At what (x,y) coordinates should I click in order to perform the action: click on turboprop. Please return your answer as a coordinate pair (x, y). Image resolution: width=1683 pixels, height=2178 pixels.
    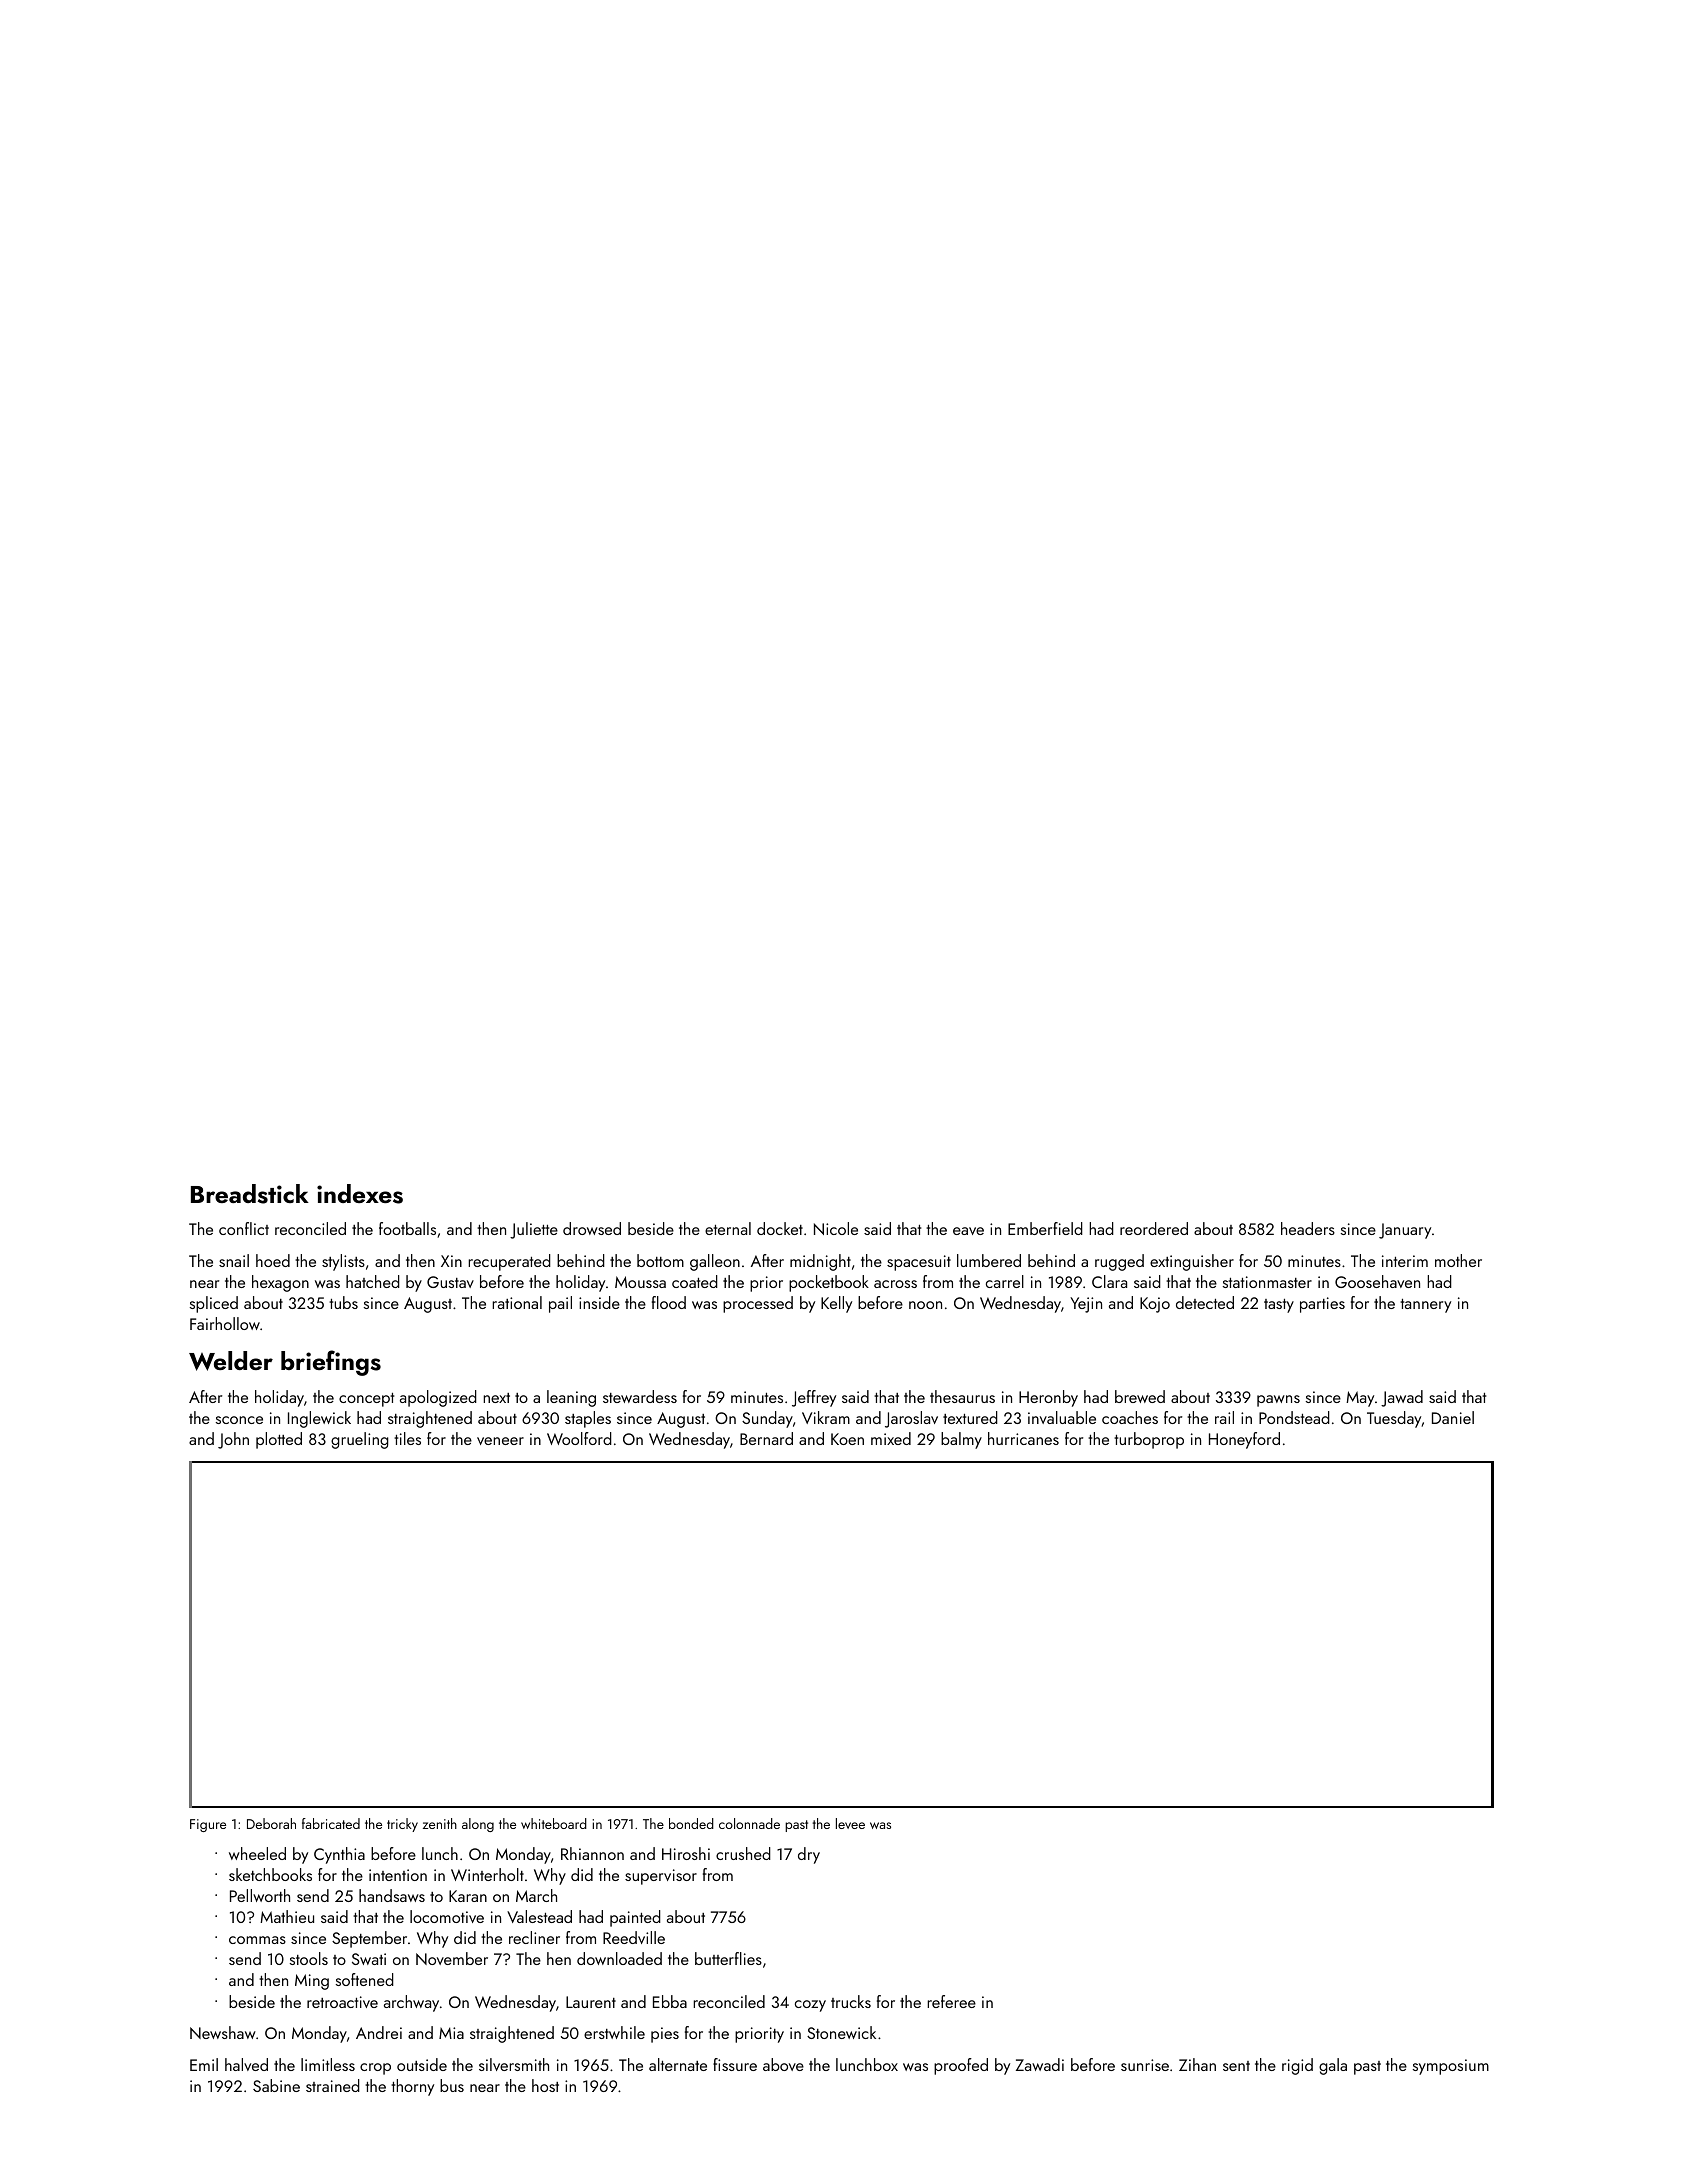
    Looking at the image, I should click on (1149, 1440).
